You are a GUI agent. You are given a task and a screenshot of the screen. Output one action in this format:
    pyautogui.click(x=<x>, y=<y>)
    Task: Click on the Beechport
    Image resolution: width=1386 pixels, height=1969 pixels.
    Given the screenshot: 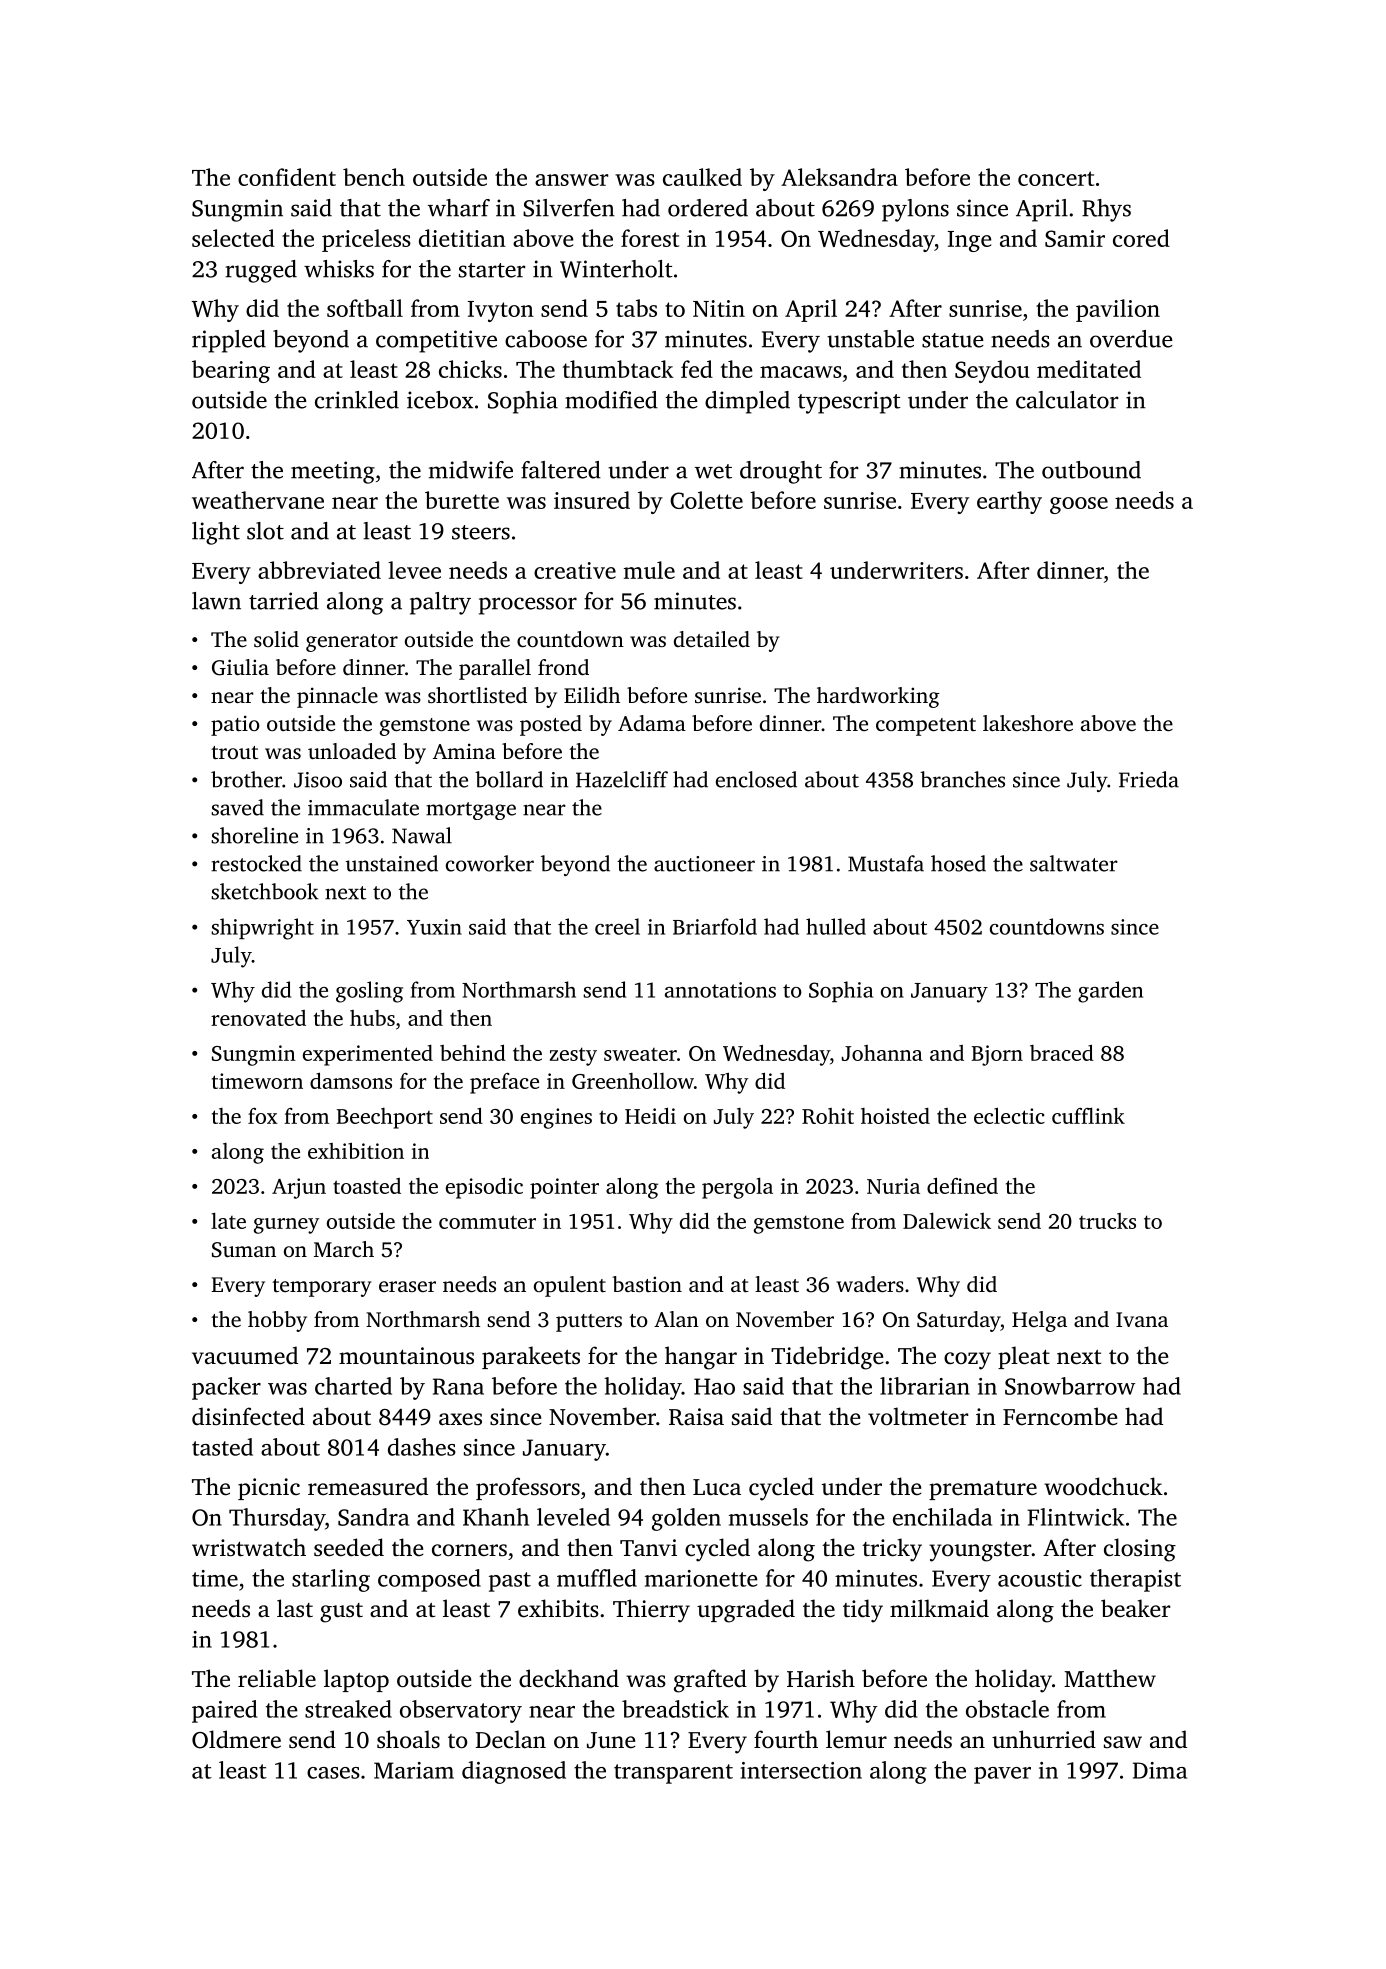 What is the action you would take?
    pyautogui.click(x=385, y=1118)
